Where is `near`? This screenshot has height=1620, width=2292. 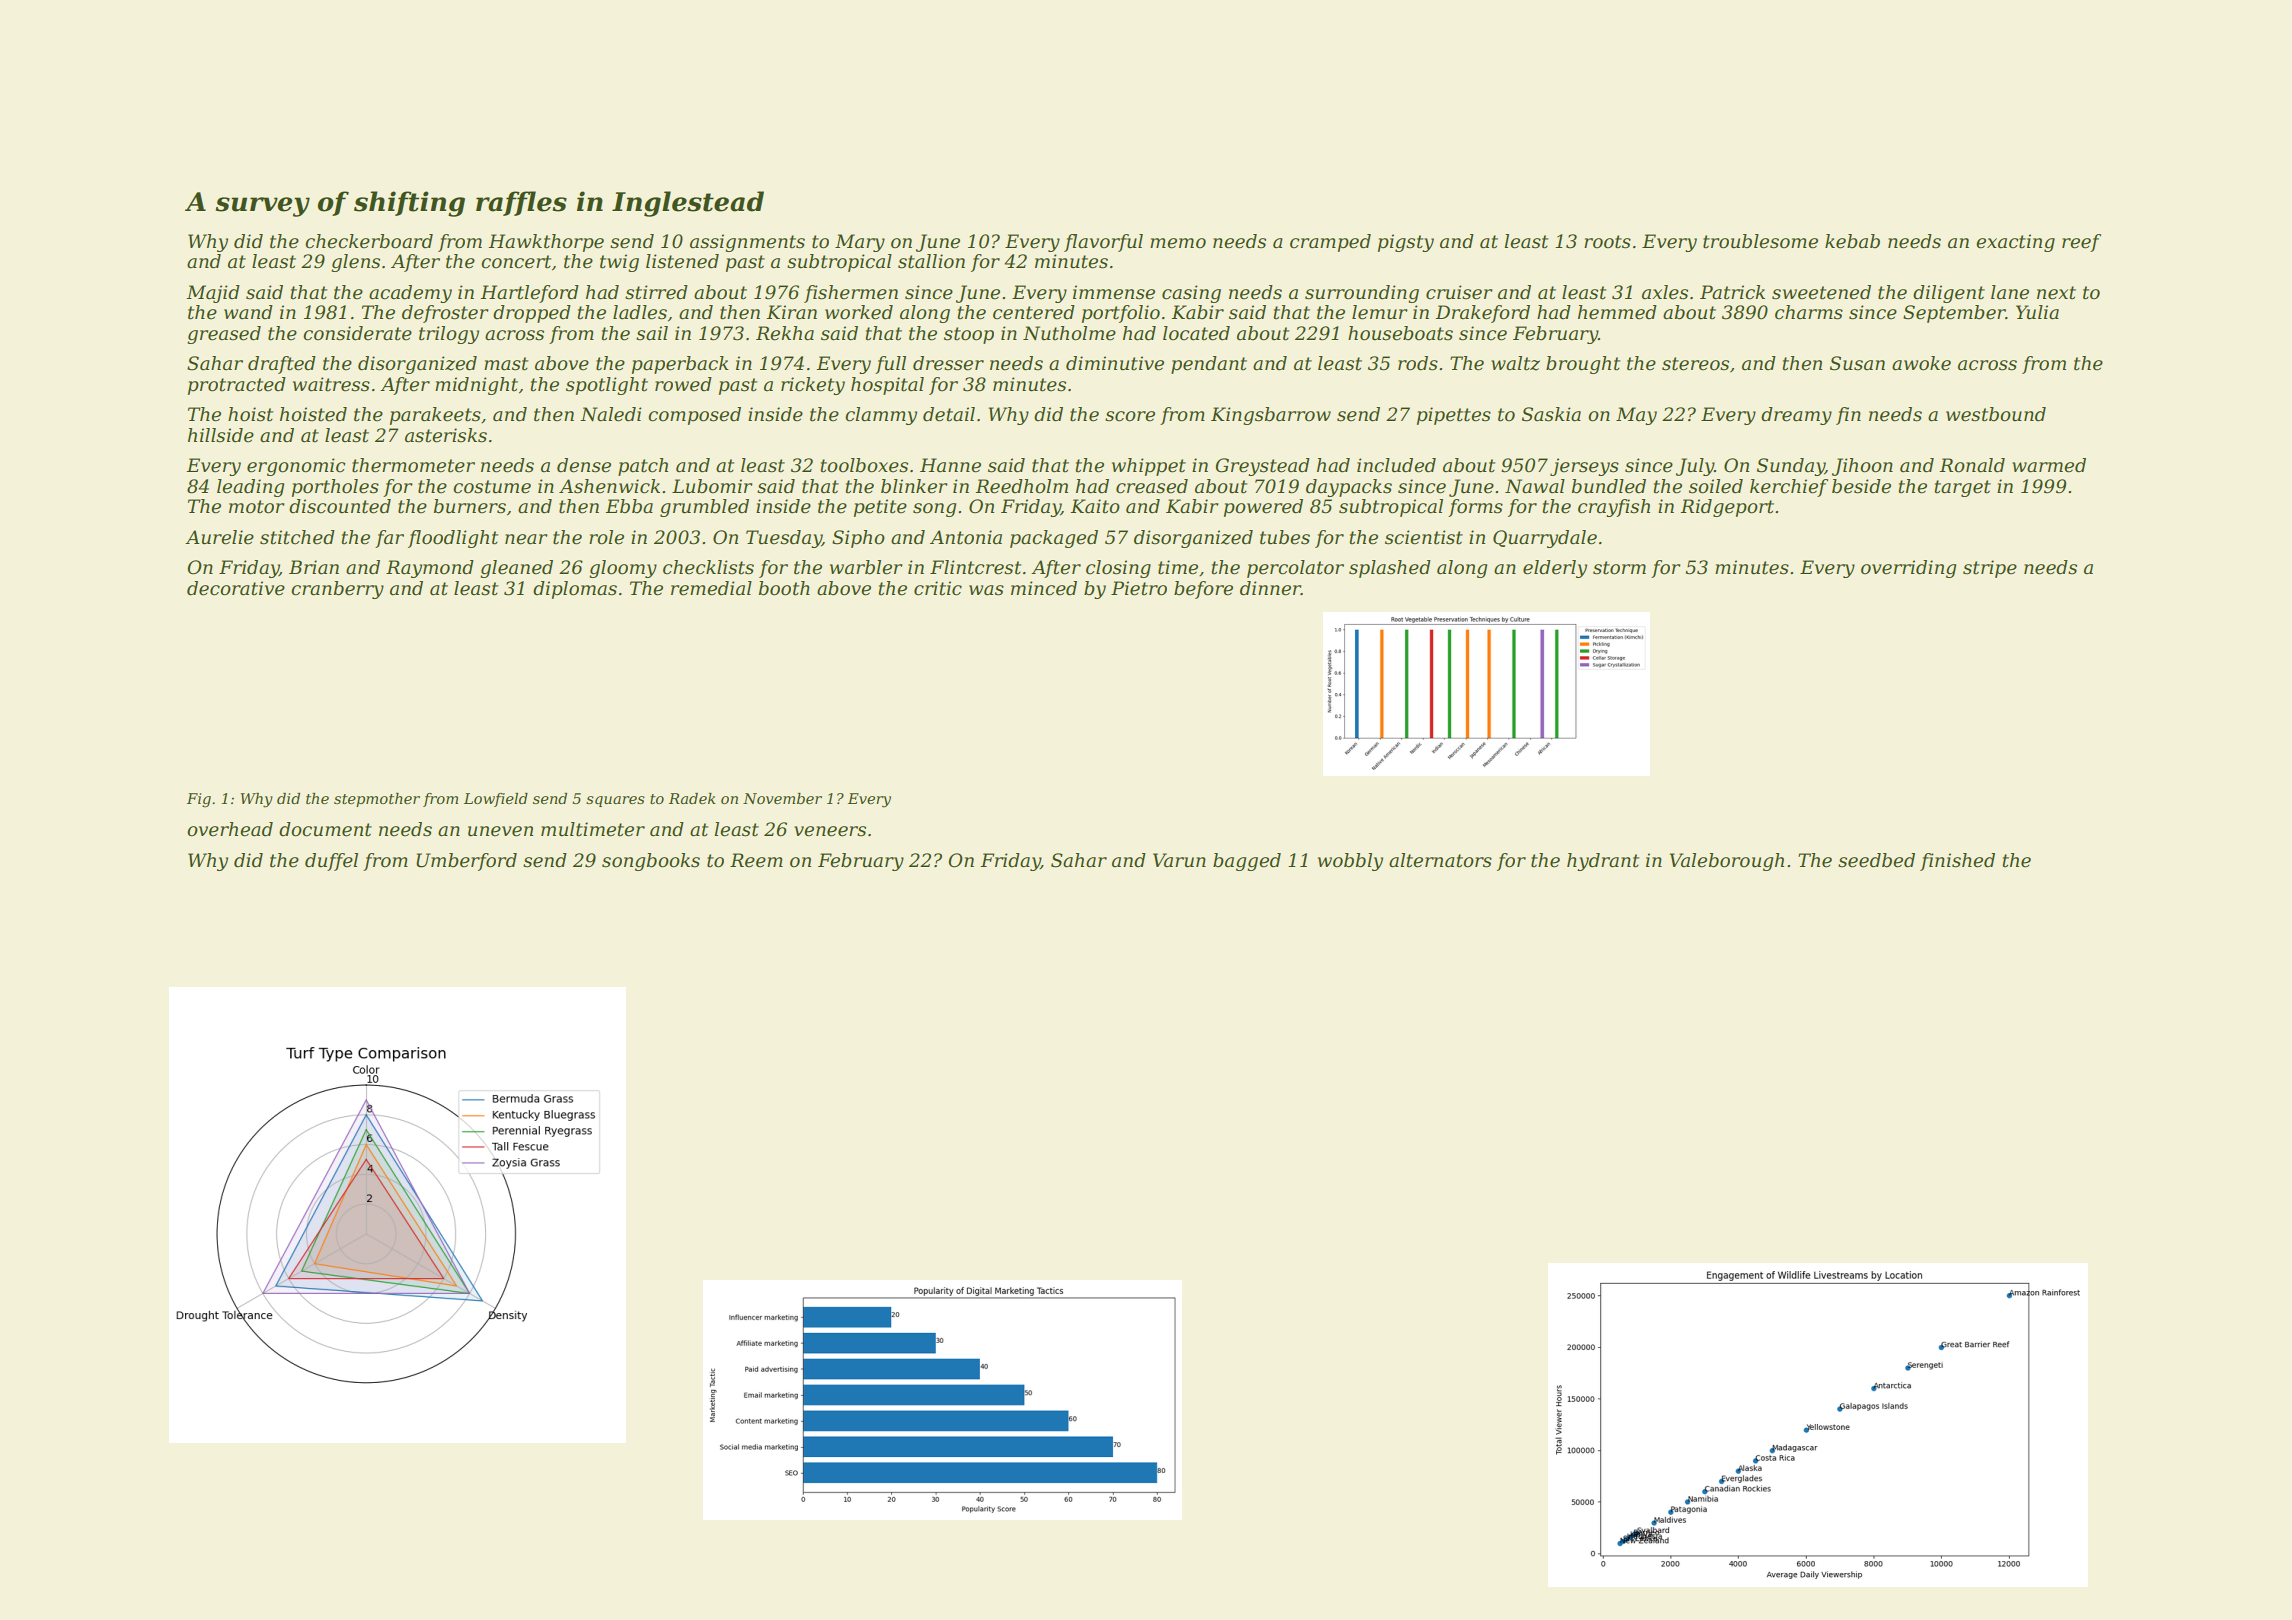
near is located at coordinates (526, 539).
